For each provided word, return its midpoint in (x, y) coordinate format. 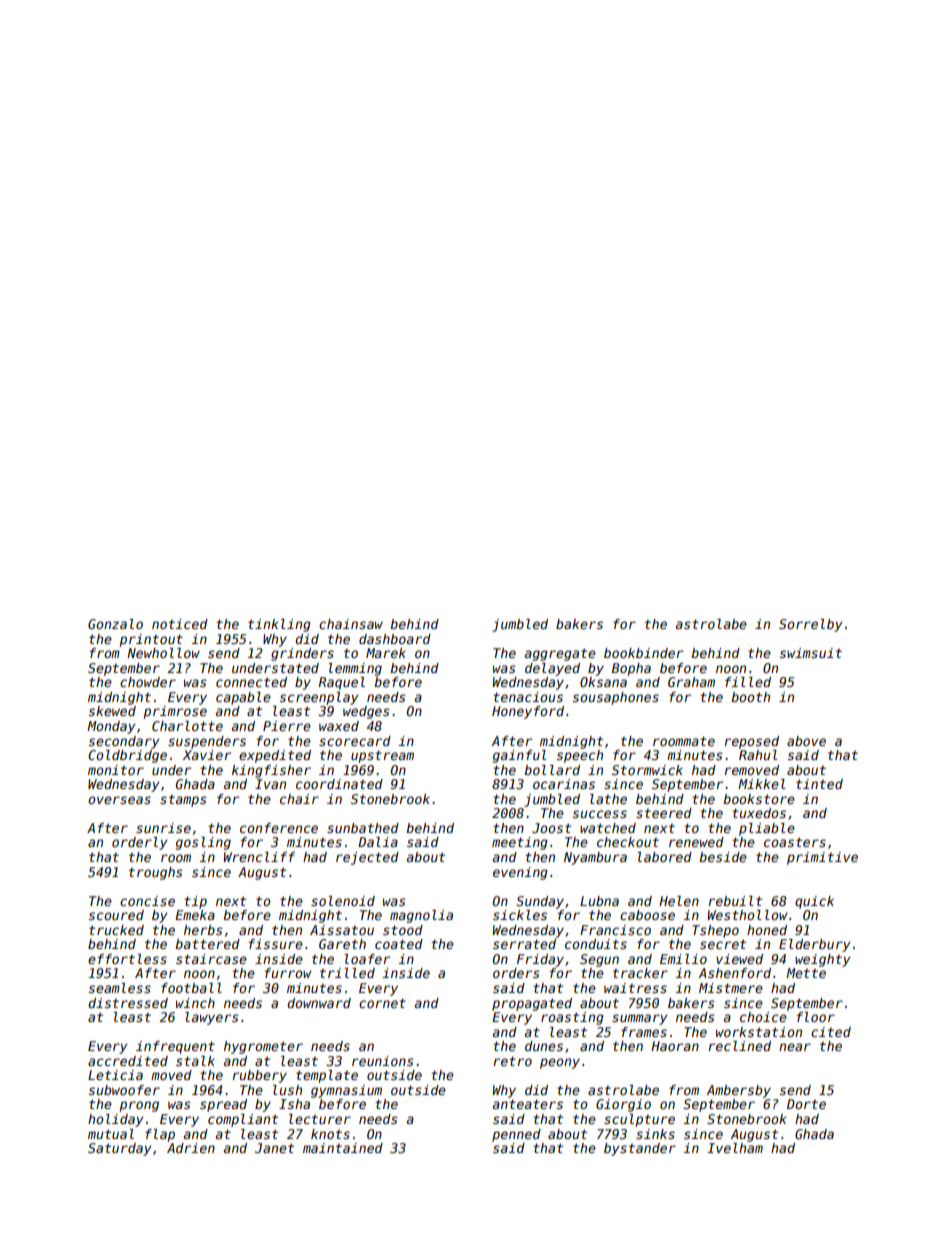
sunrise (163, 828)
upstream (382, 756)
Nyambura (595, 858)
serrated (524, 944)
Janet (274, 1148)
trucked (116, 930)
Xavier (207, 755)
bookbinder (643, 653)
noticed (180, 624)
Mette (806, 973)
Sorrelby (810, 625)
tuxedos (759, 813)
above (806, 741)
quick (814, 902)
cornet (382, 1003)
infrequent (175, 1047)
